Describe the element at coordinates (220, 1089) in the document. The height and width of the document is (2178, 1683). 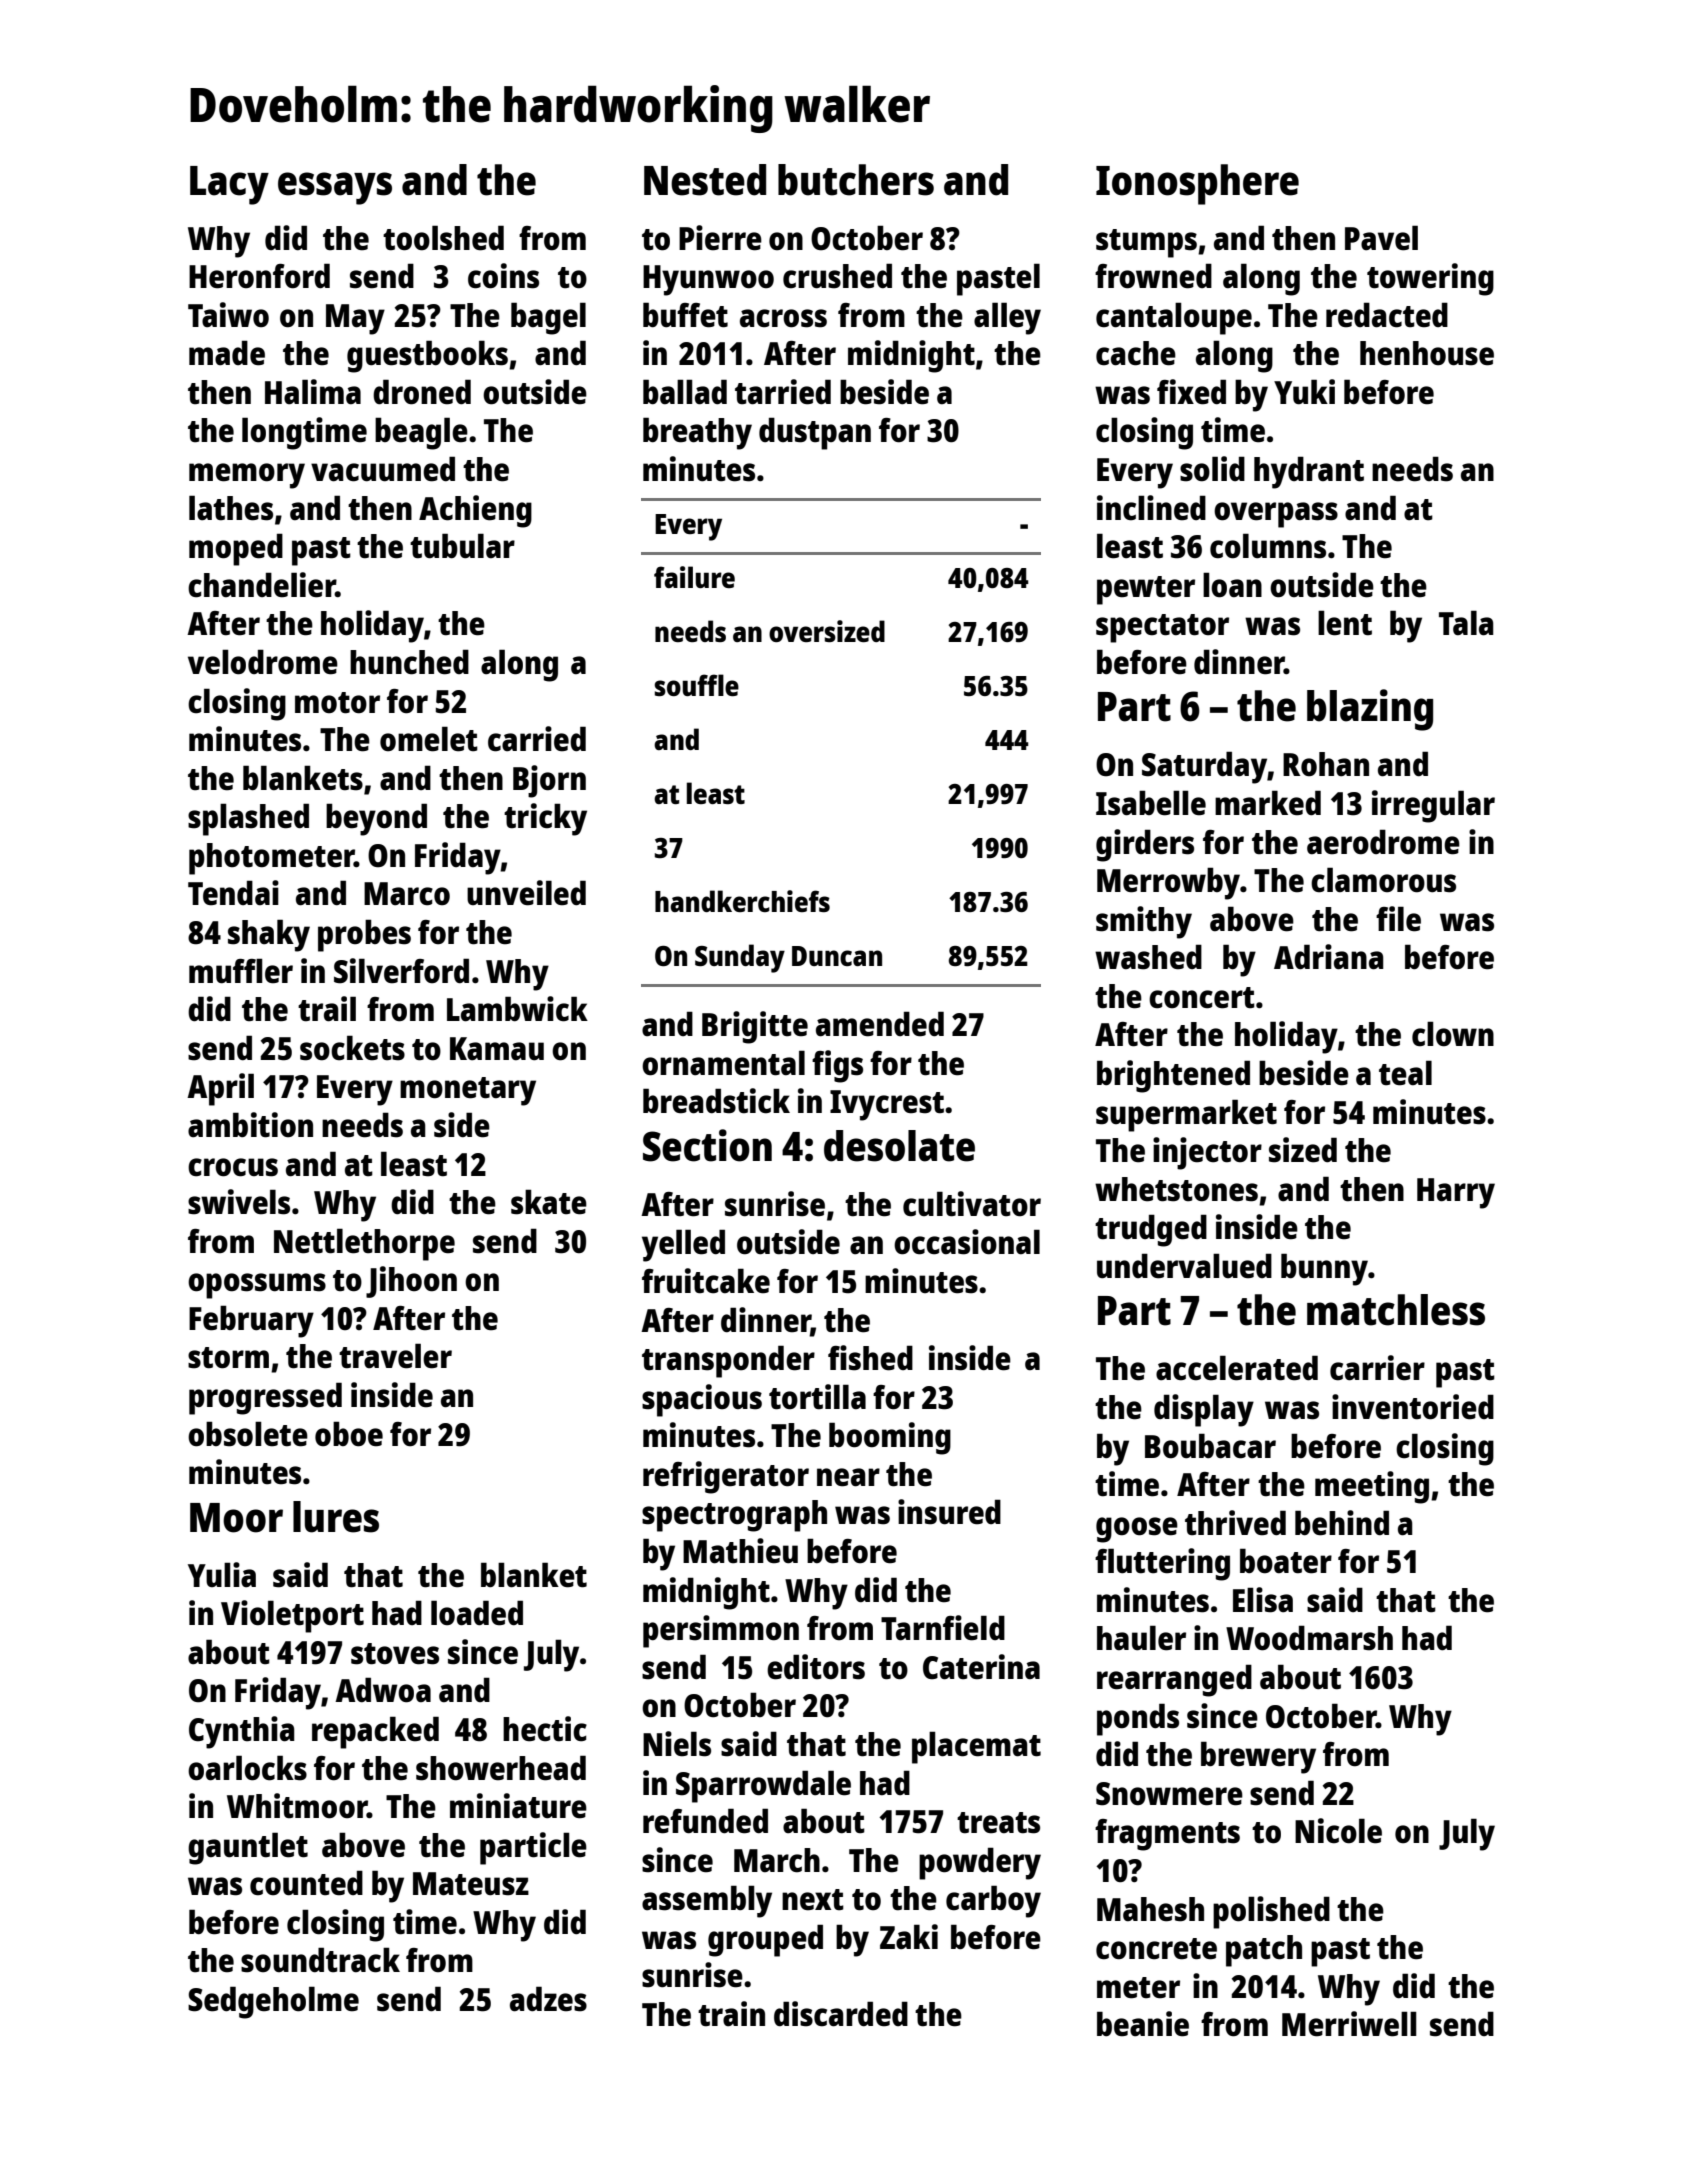
I see `April` at that location.
